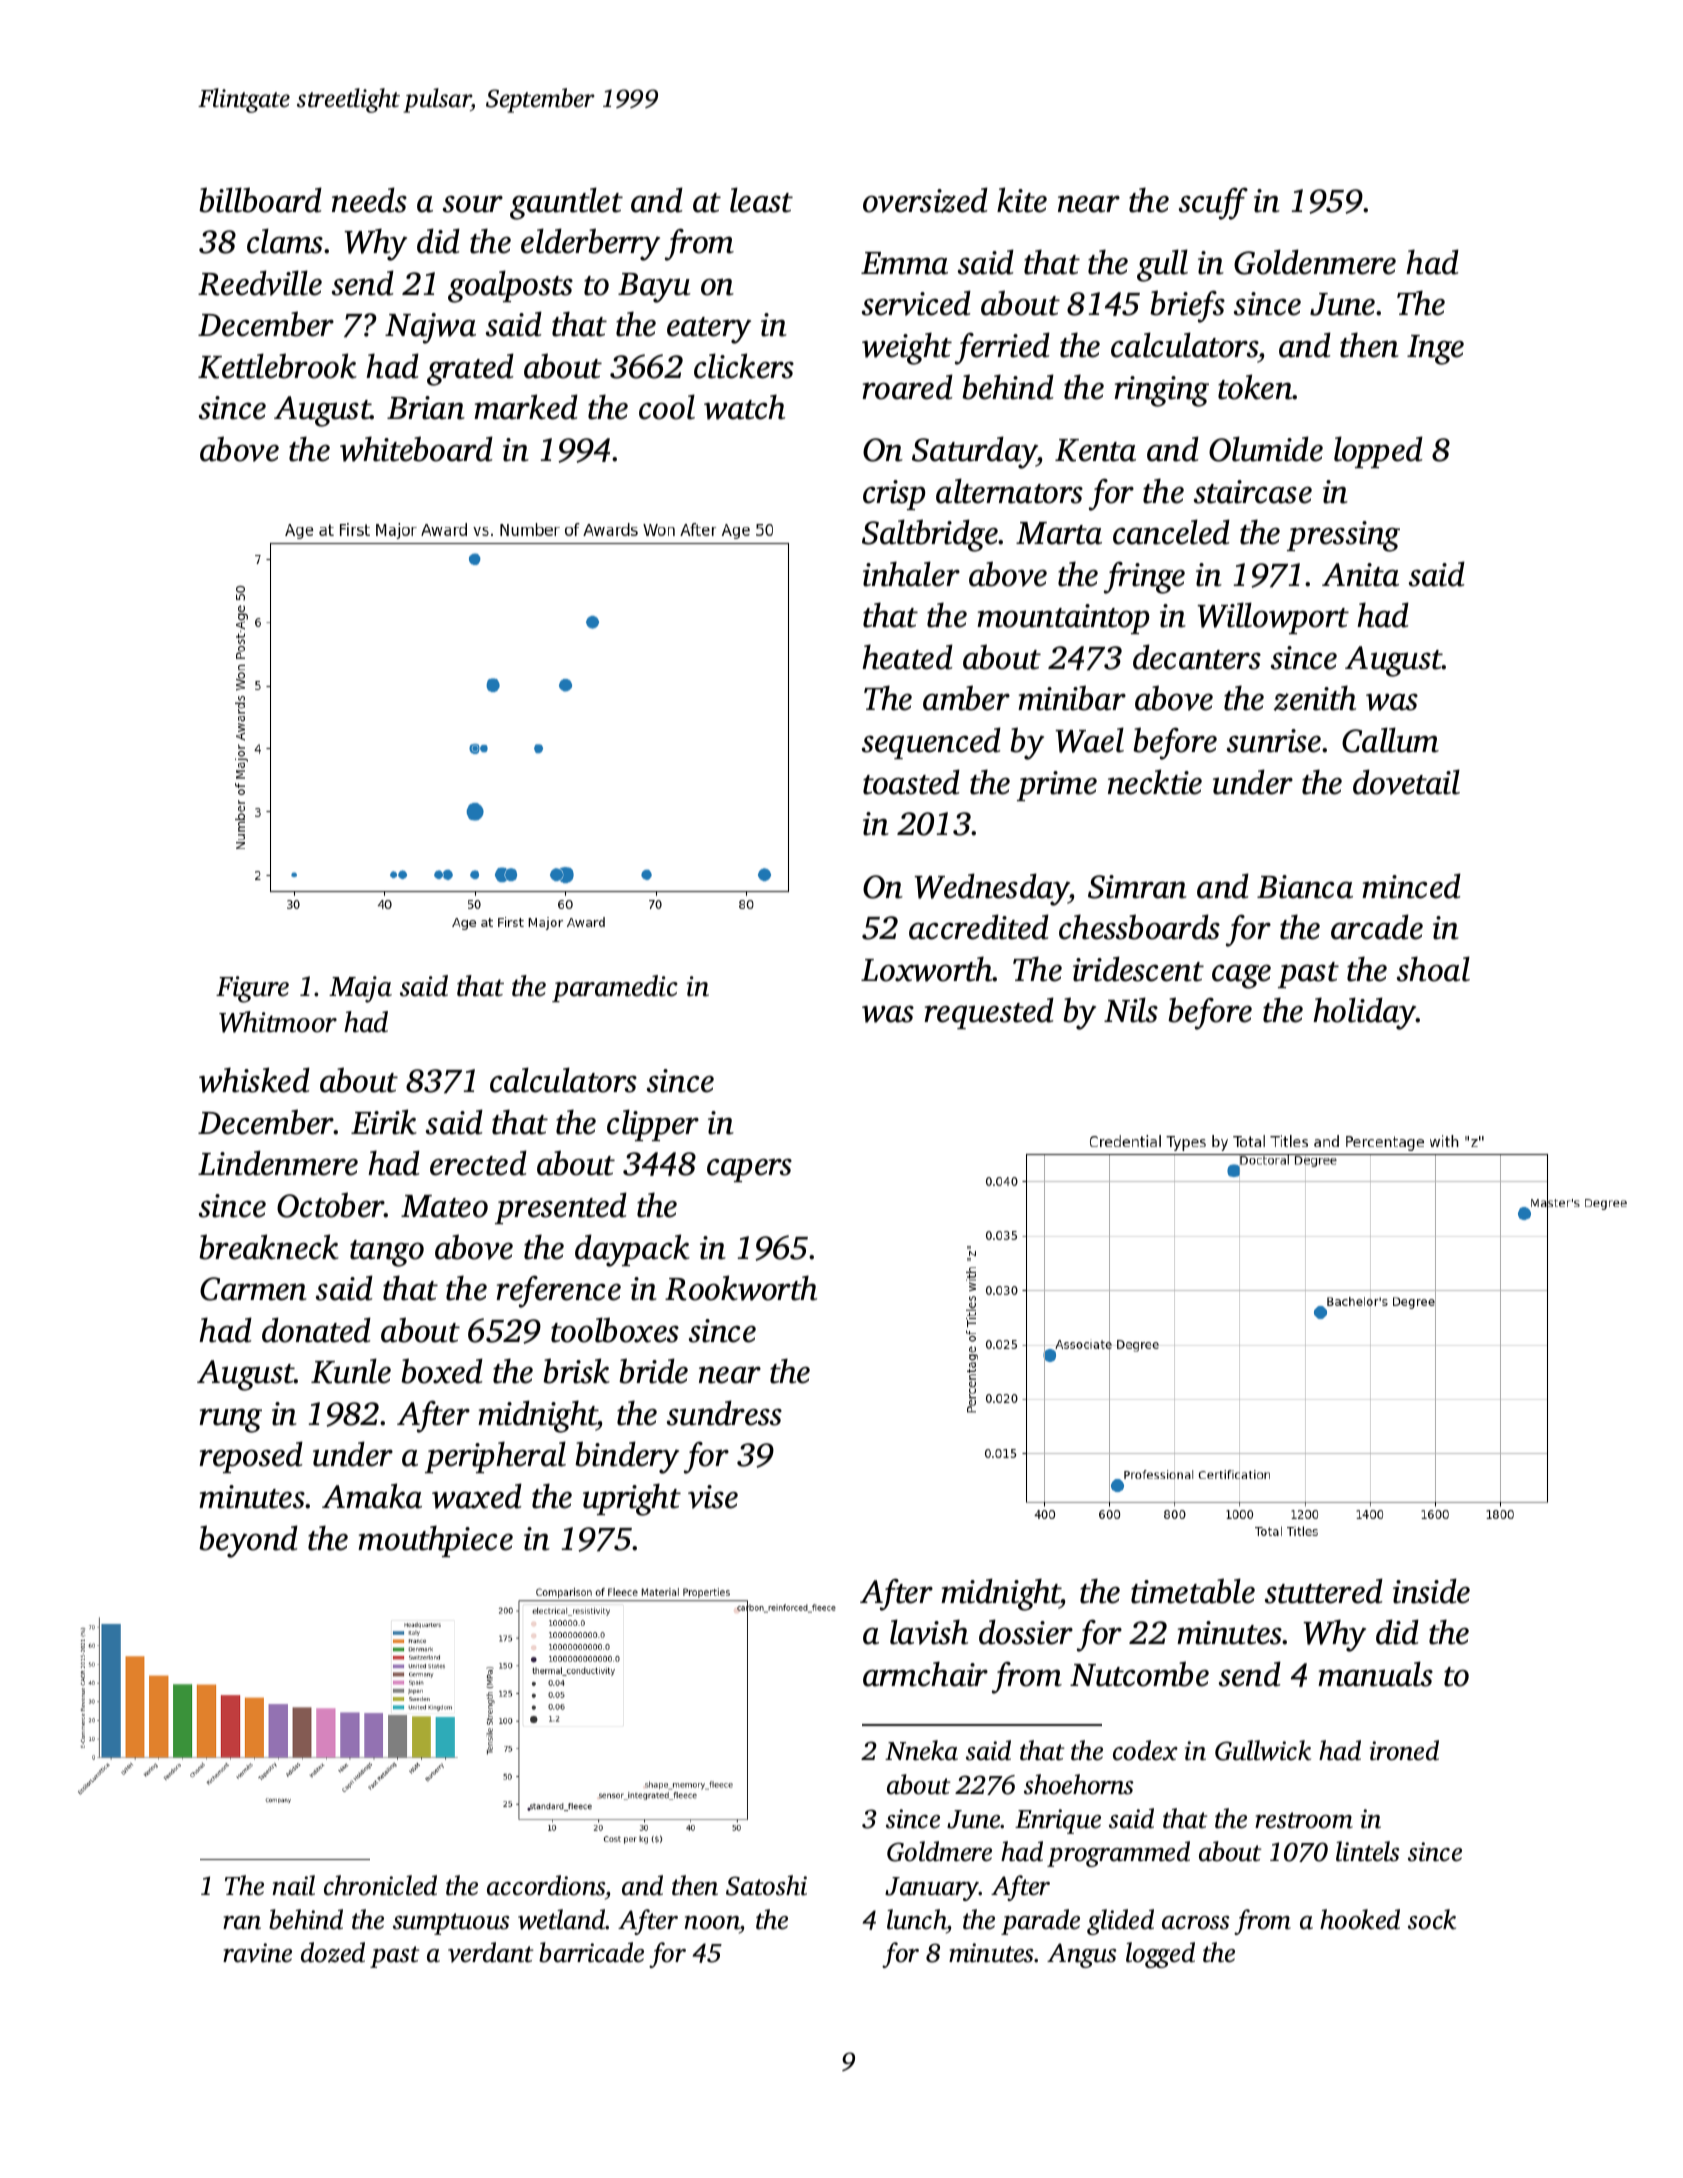 The image size is (1683, 2178). Describe the element at coordinates (1365, 1013) in the document. I see `holiday` at that location.
